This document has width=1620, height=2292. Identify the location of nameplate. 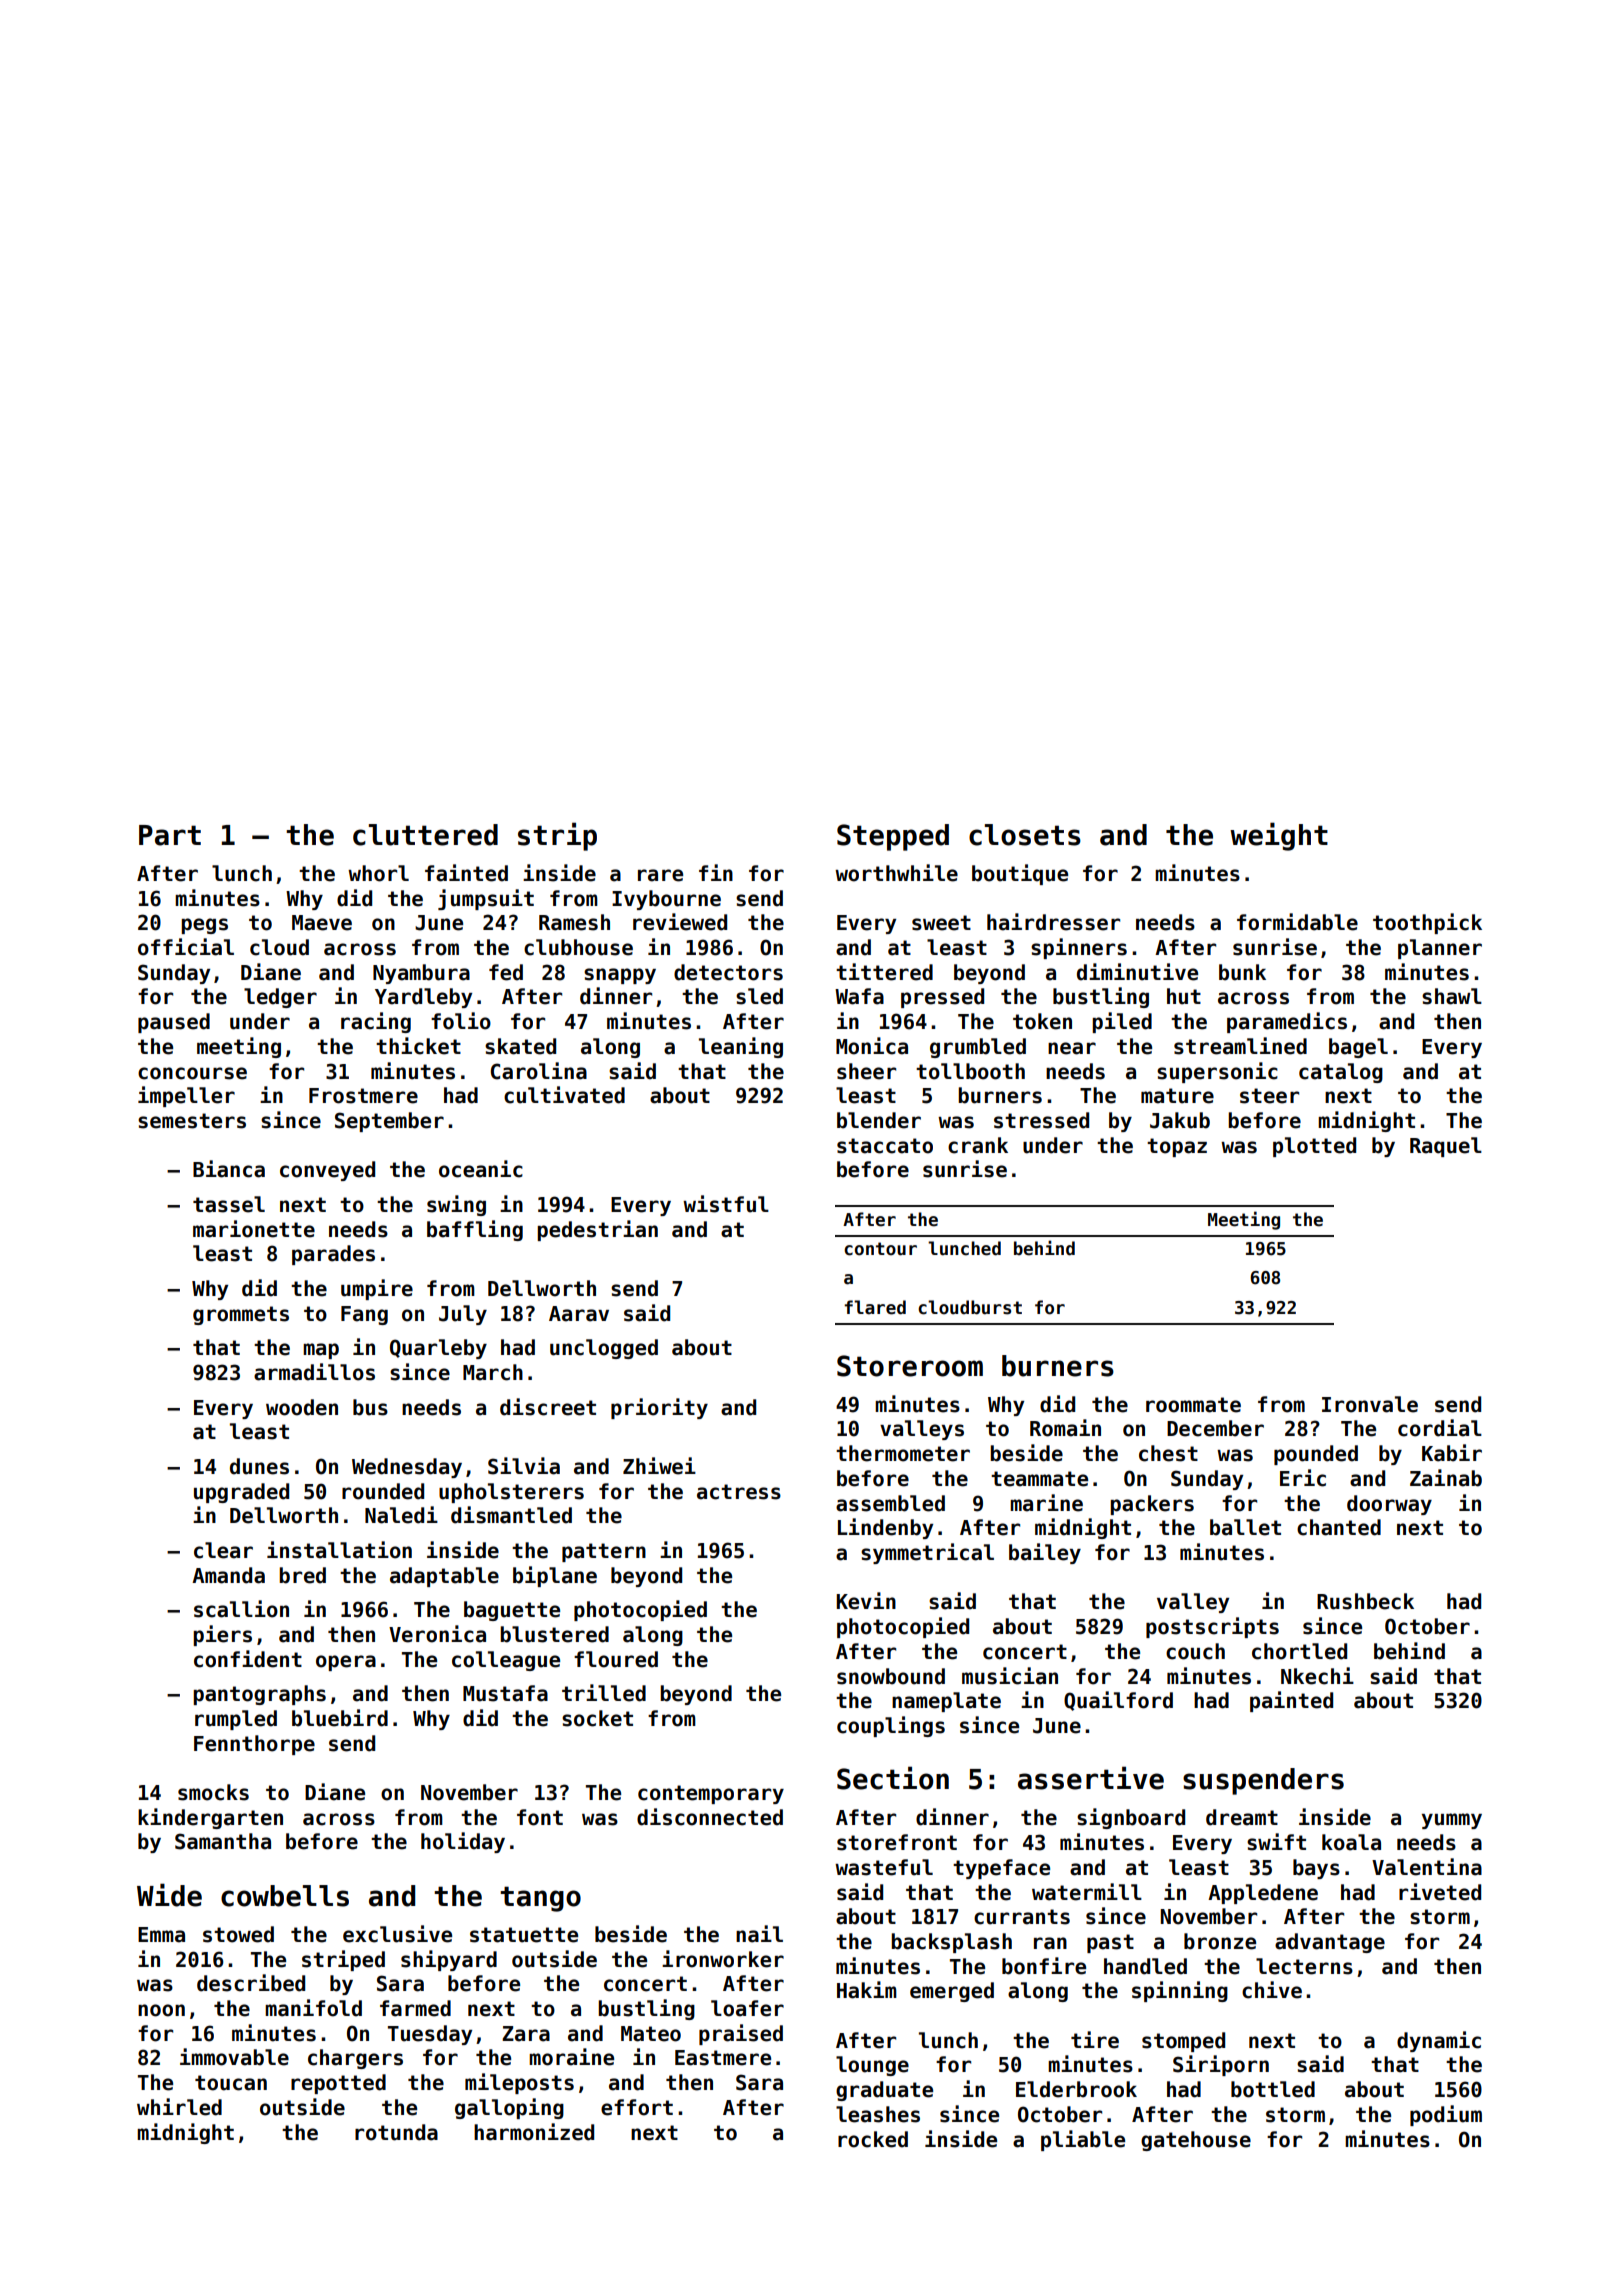
(946, 1702).
